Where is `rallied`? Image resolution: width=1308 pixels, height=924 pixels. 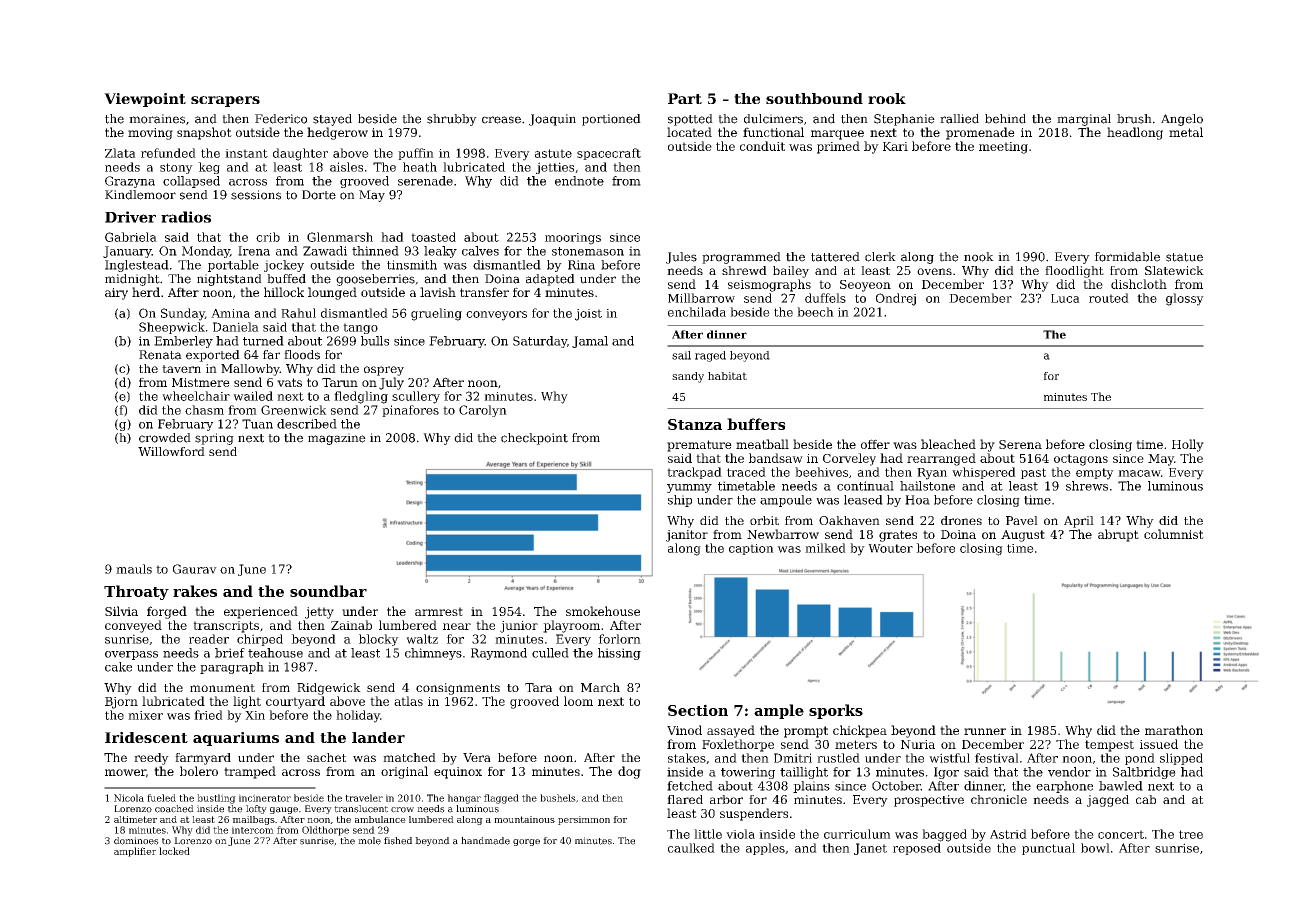 rallied is located at coordinates (959, 119).
